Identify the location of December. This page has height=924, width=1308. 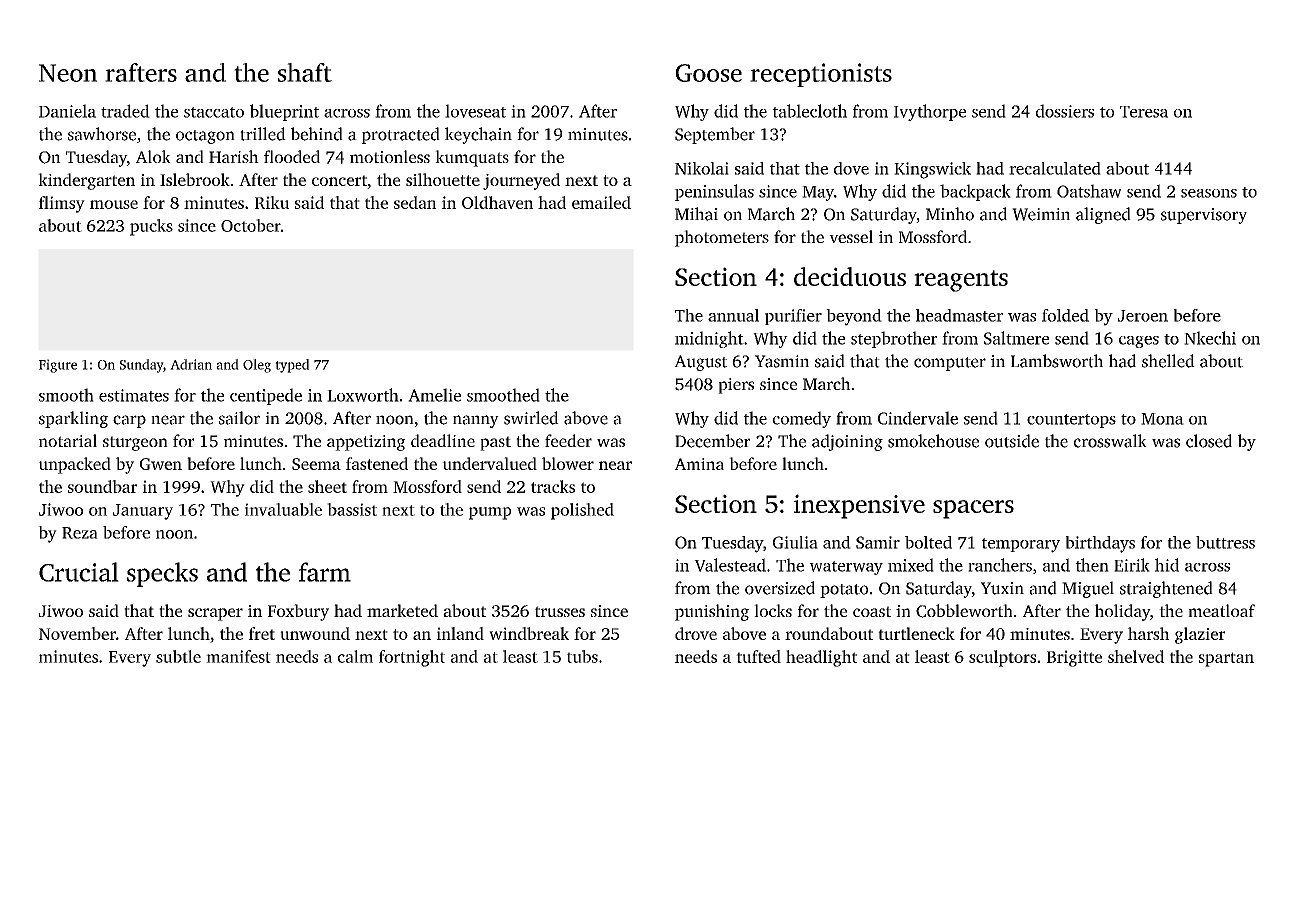
(712, 441).
